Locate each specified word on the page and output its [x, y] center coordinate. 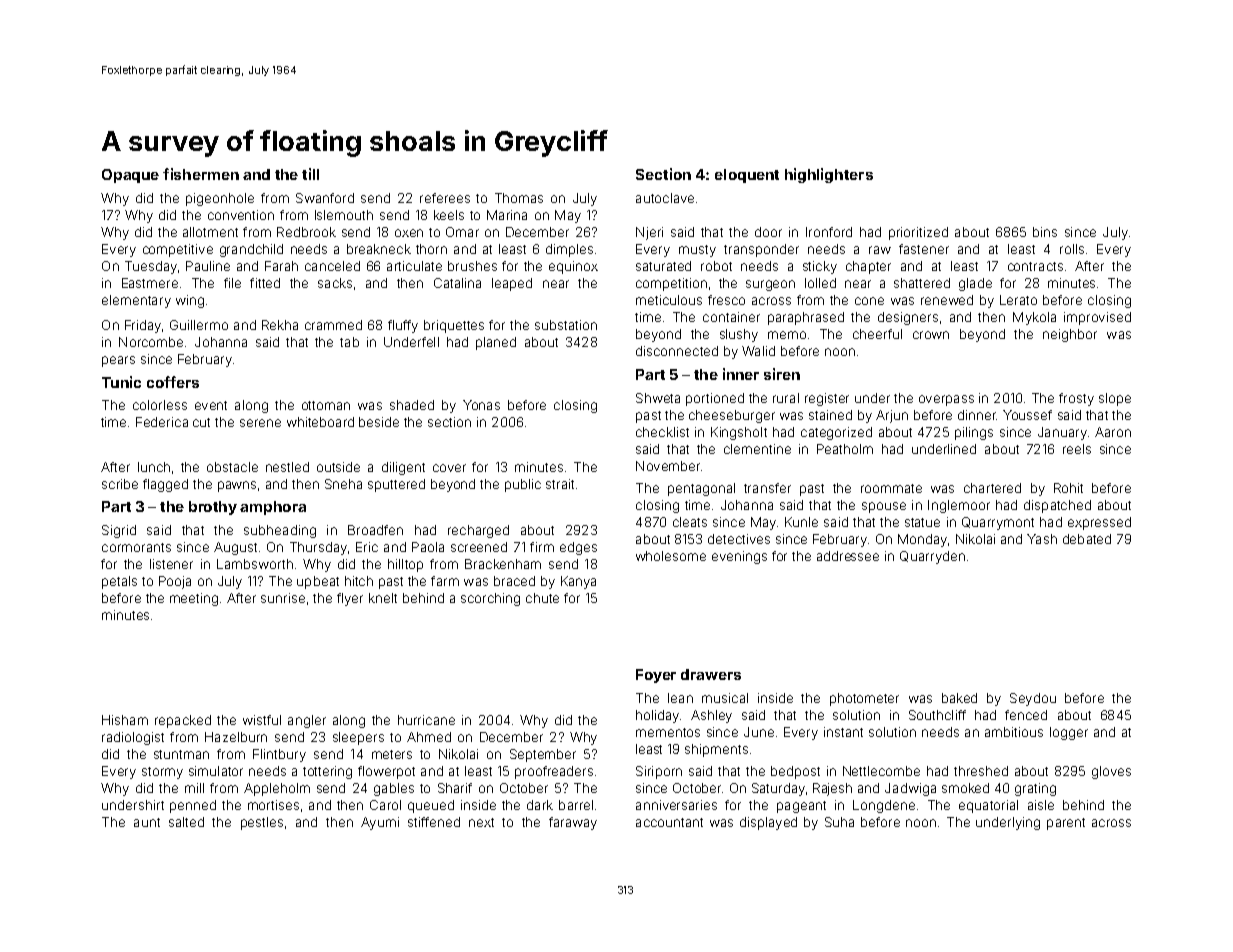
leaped [512, 284]
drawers [711, 674]
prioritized [918, 233]
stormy [162, 773]
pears [118, 361]
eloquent [747, 176]
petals [119, 582]
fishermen [201, 174]
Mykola [1034, 318]
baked [959, 698]
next [481, 822]
